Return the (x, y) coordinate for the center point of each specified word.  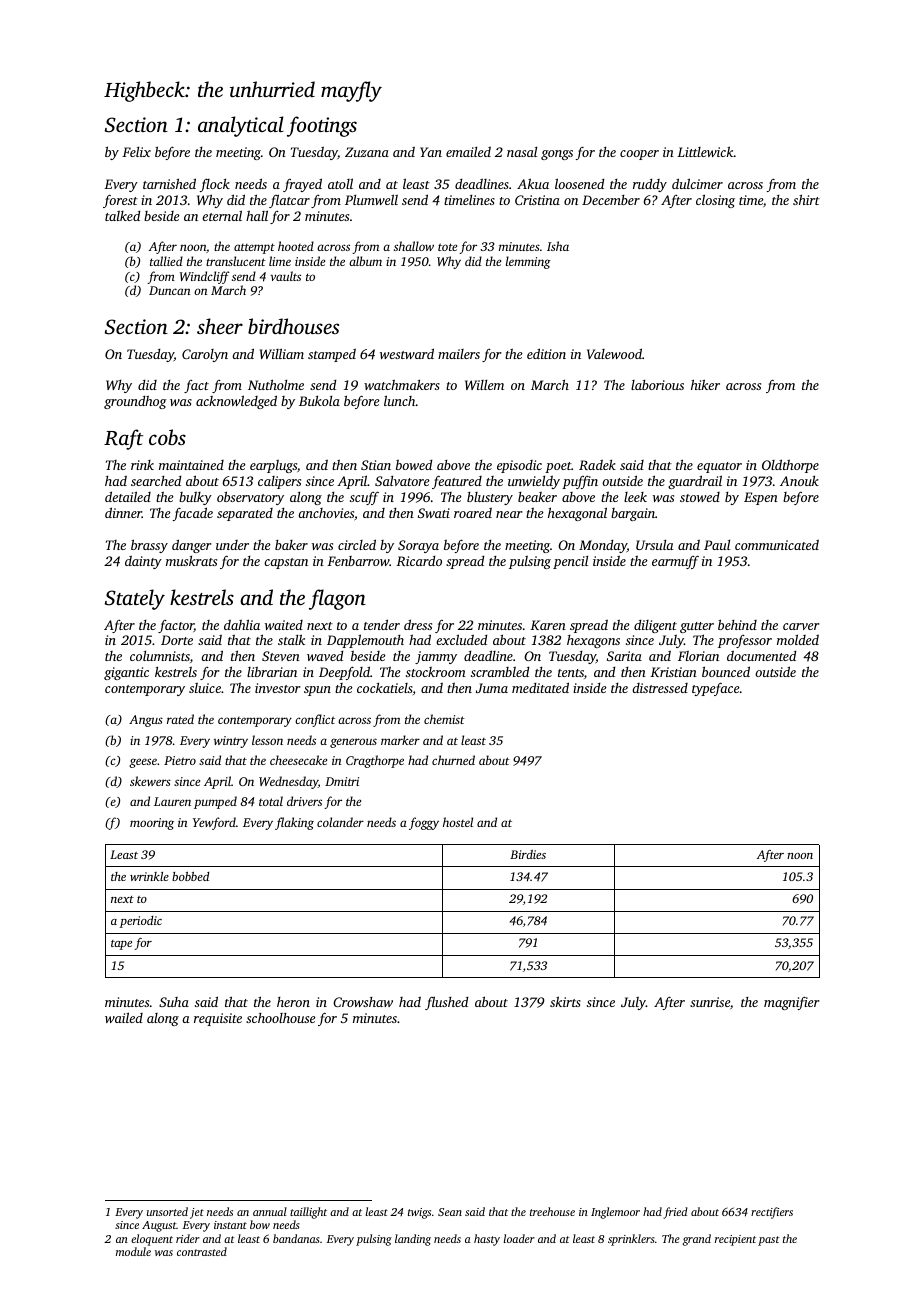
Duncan (169, 290)
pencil (570, 562)
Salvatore (402, 481)
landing (413, 1240)
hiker (705, 384)
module (133, 1251)
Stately (135, 599)
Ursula (655, 545)
